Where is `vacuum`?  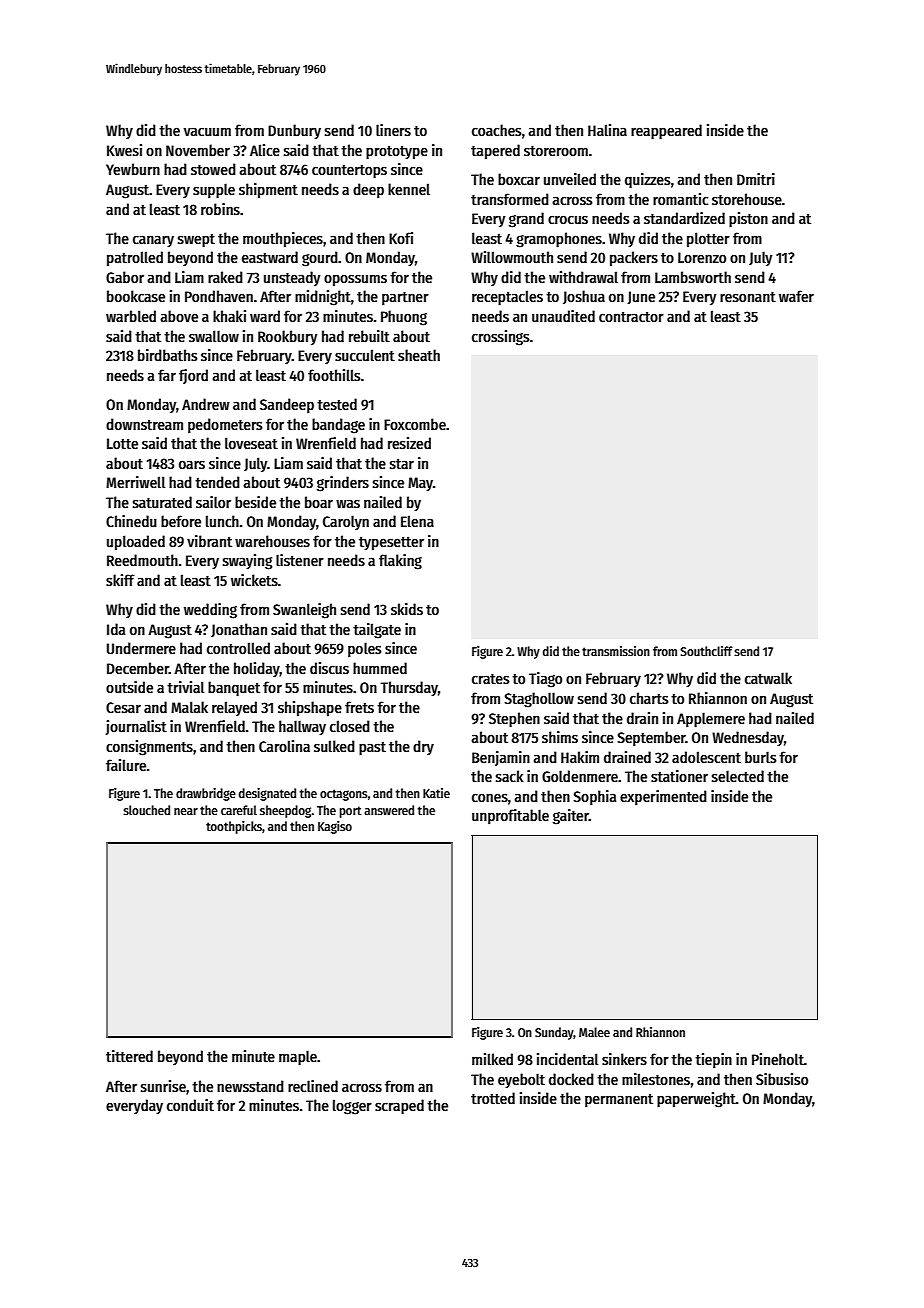 vacuum is located at coordinates (207, 131).
